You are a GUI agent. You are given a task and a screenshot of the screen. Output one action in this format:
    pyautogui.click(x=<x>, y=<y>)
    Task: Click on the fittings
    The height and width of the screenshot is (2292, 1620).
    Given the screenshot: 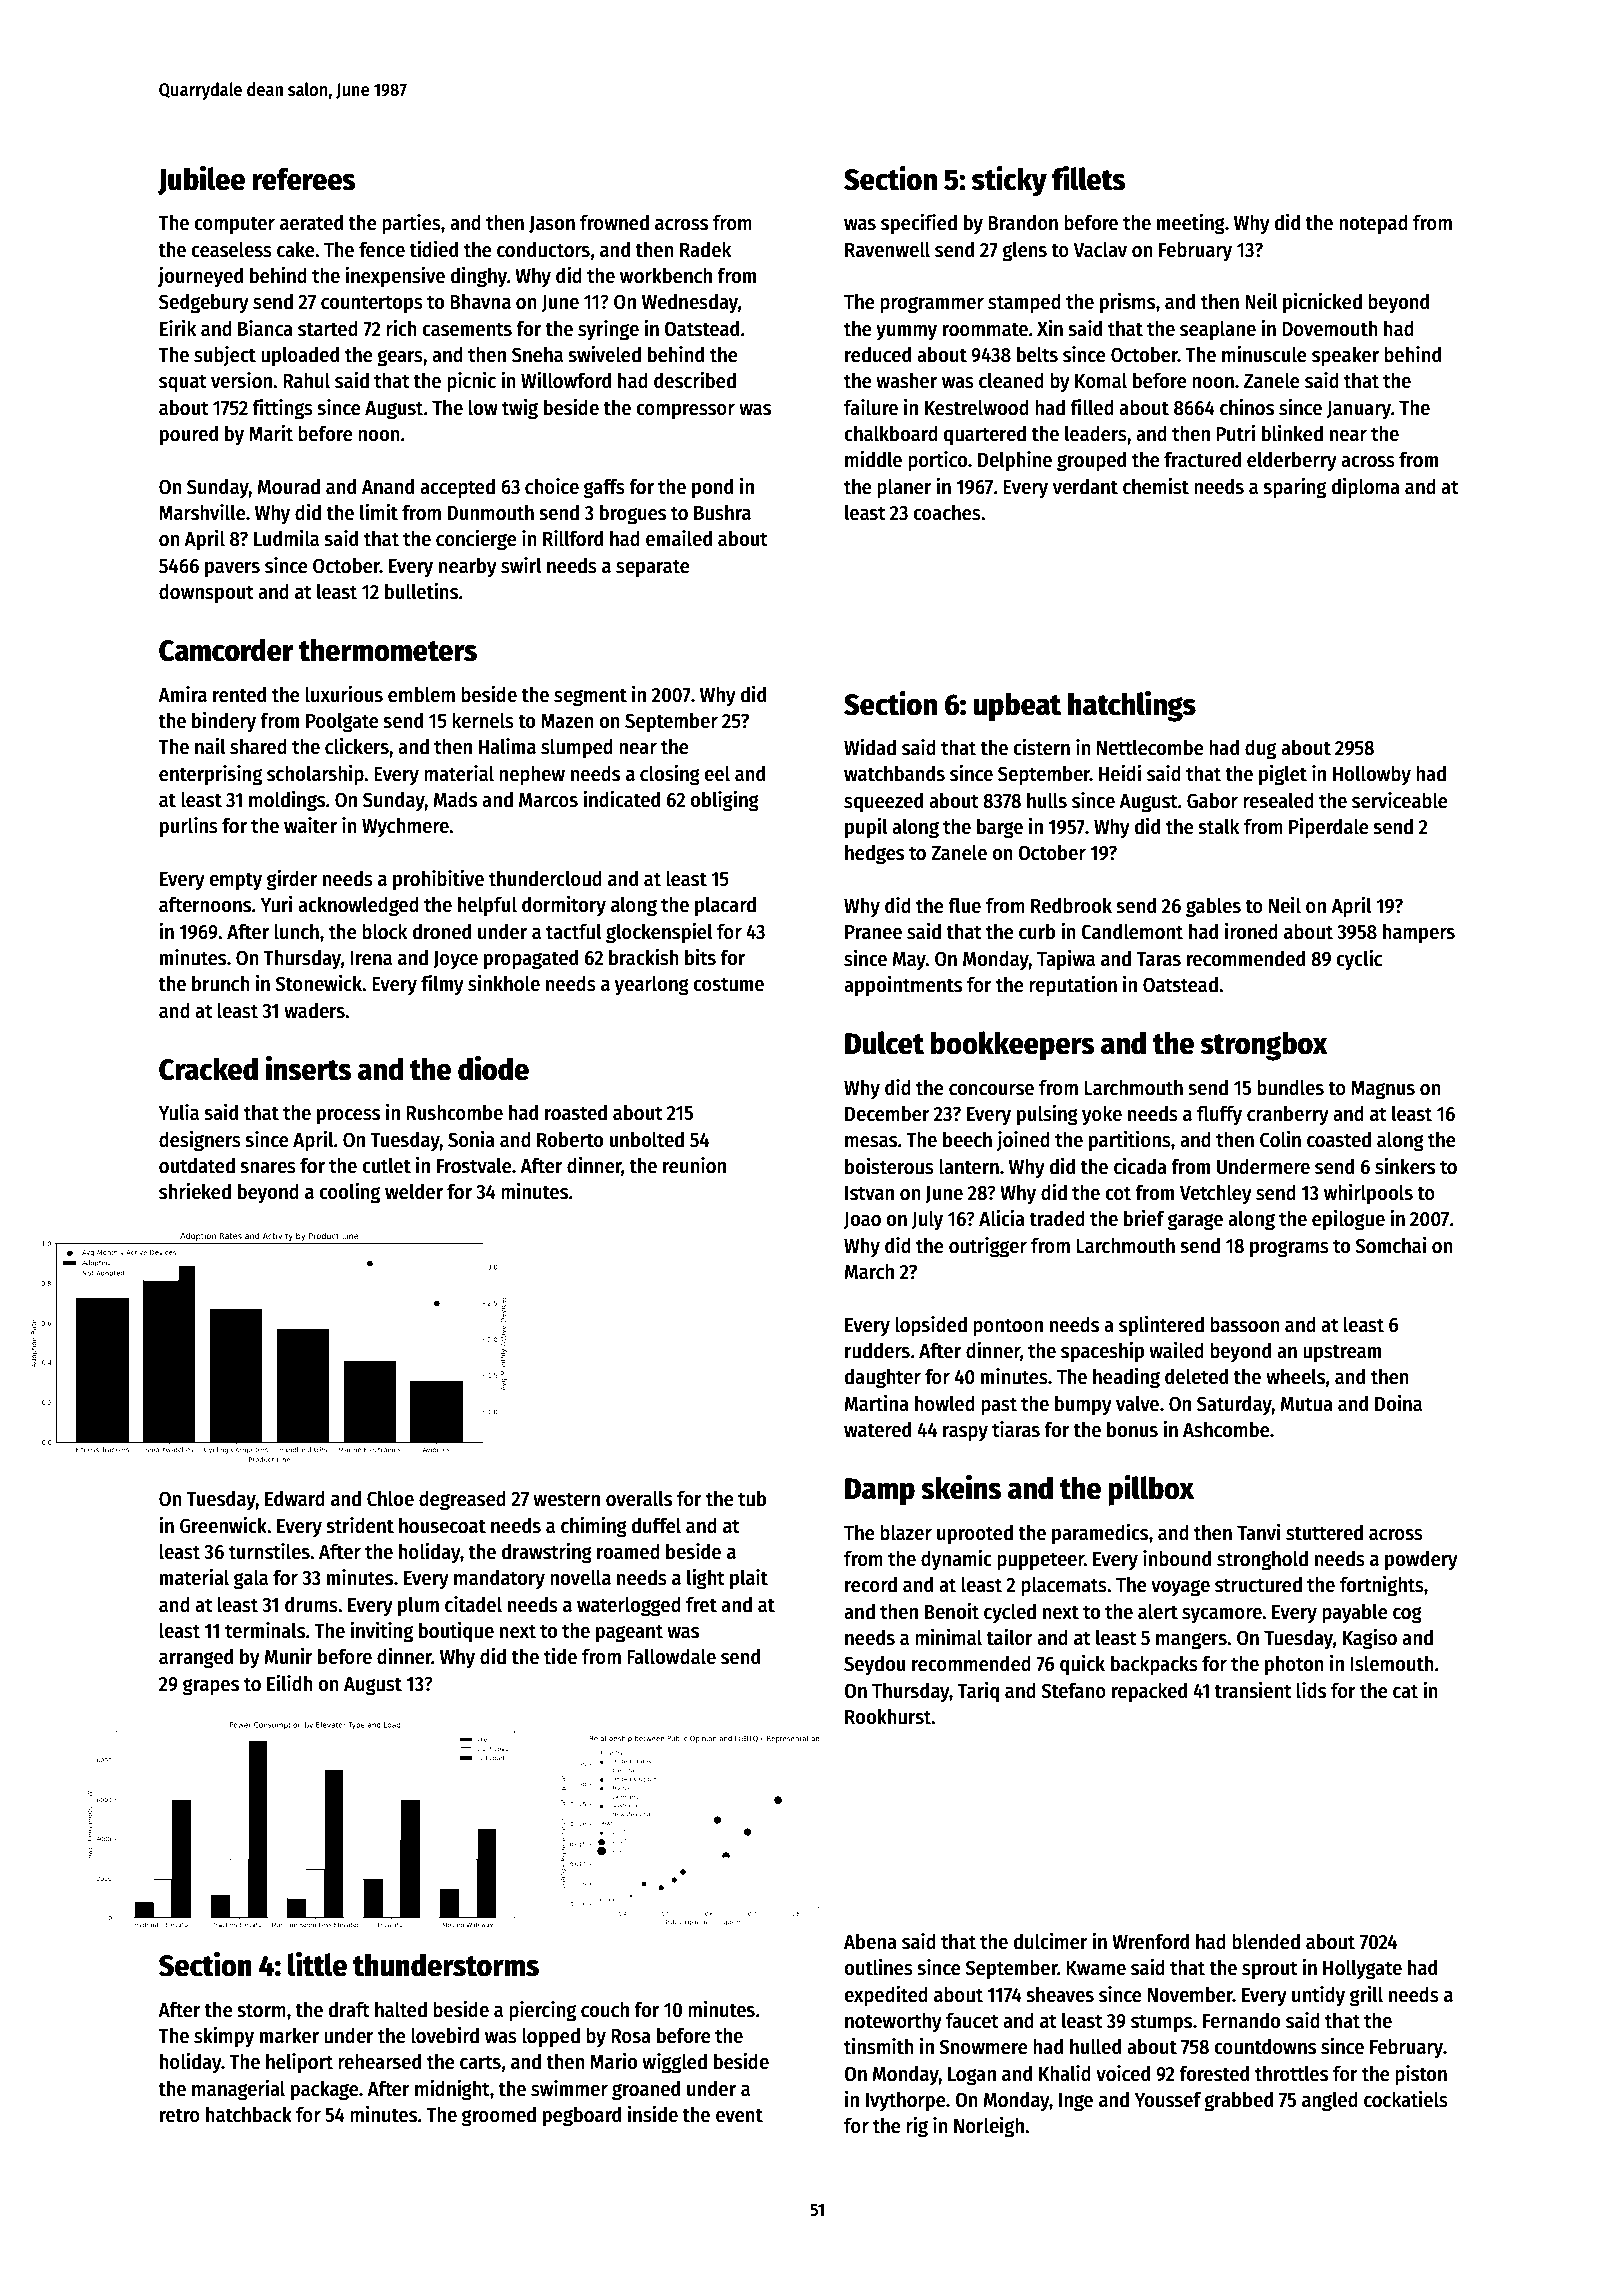 What is the action you would take?
    pyautogui.click(x=282, y=409)
